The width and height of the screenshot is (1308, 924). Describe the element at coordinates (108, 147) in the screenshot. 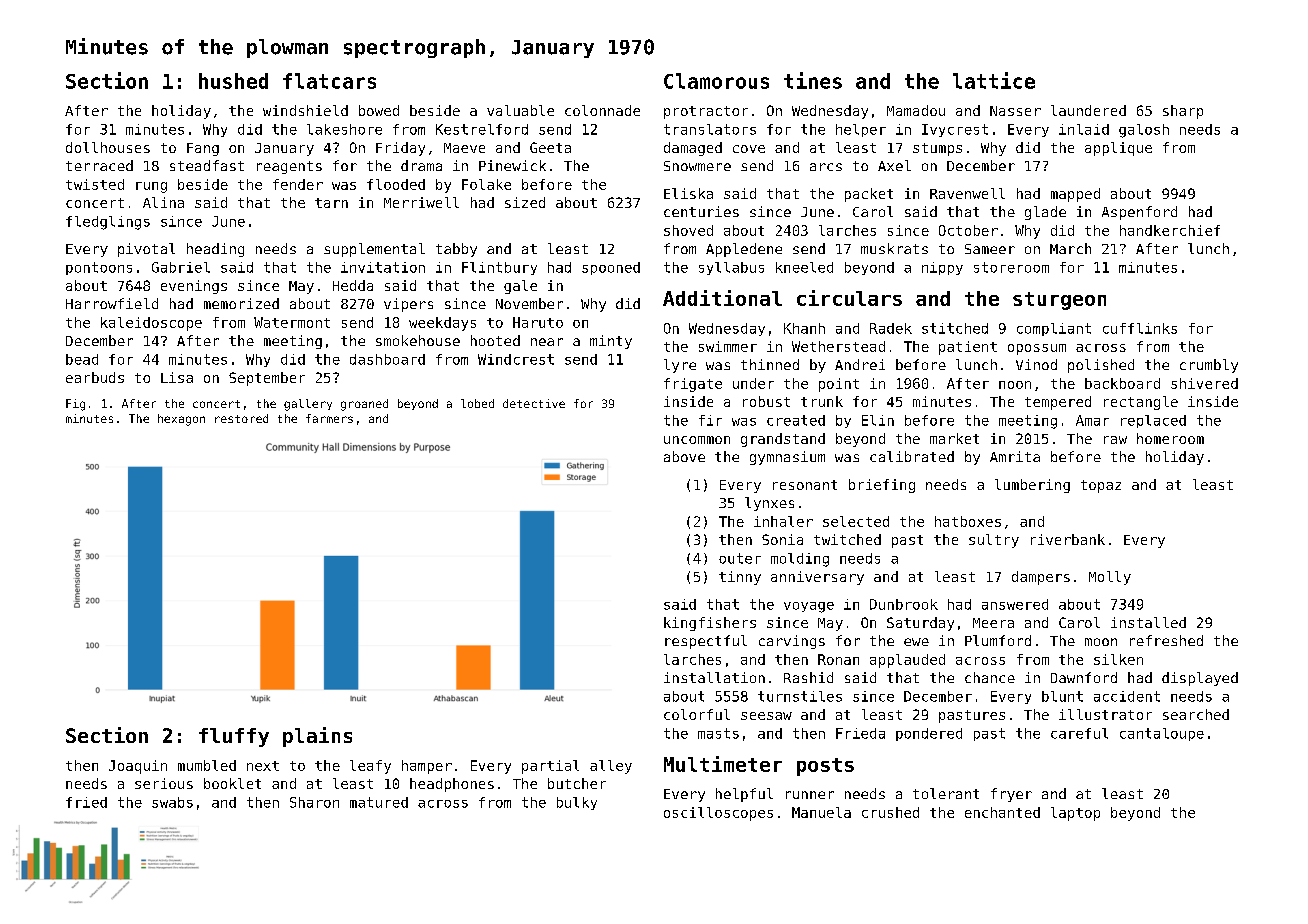

I see `dollhouses` at that location.
